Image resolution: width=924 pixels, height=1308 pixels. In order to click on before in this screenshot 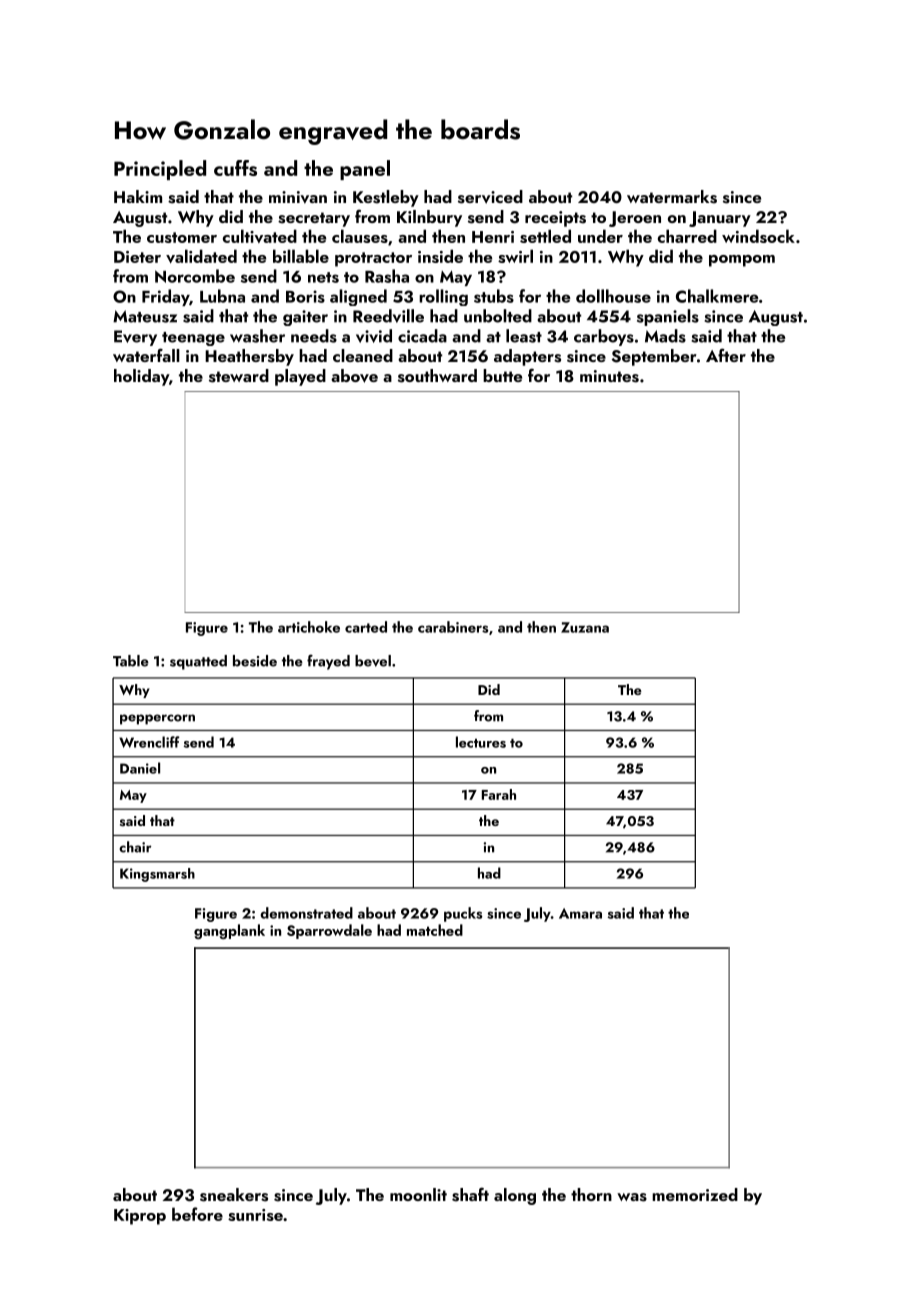, I will do `click(197, 1214)`.
